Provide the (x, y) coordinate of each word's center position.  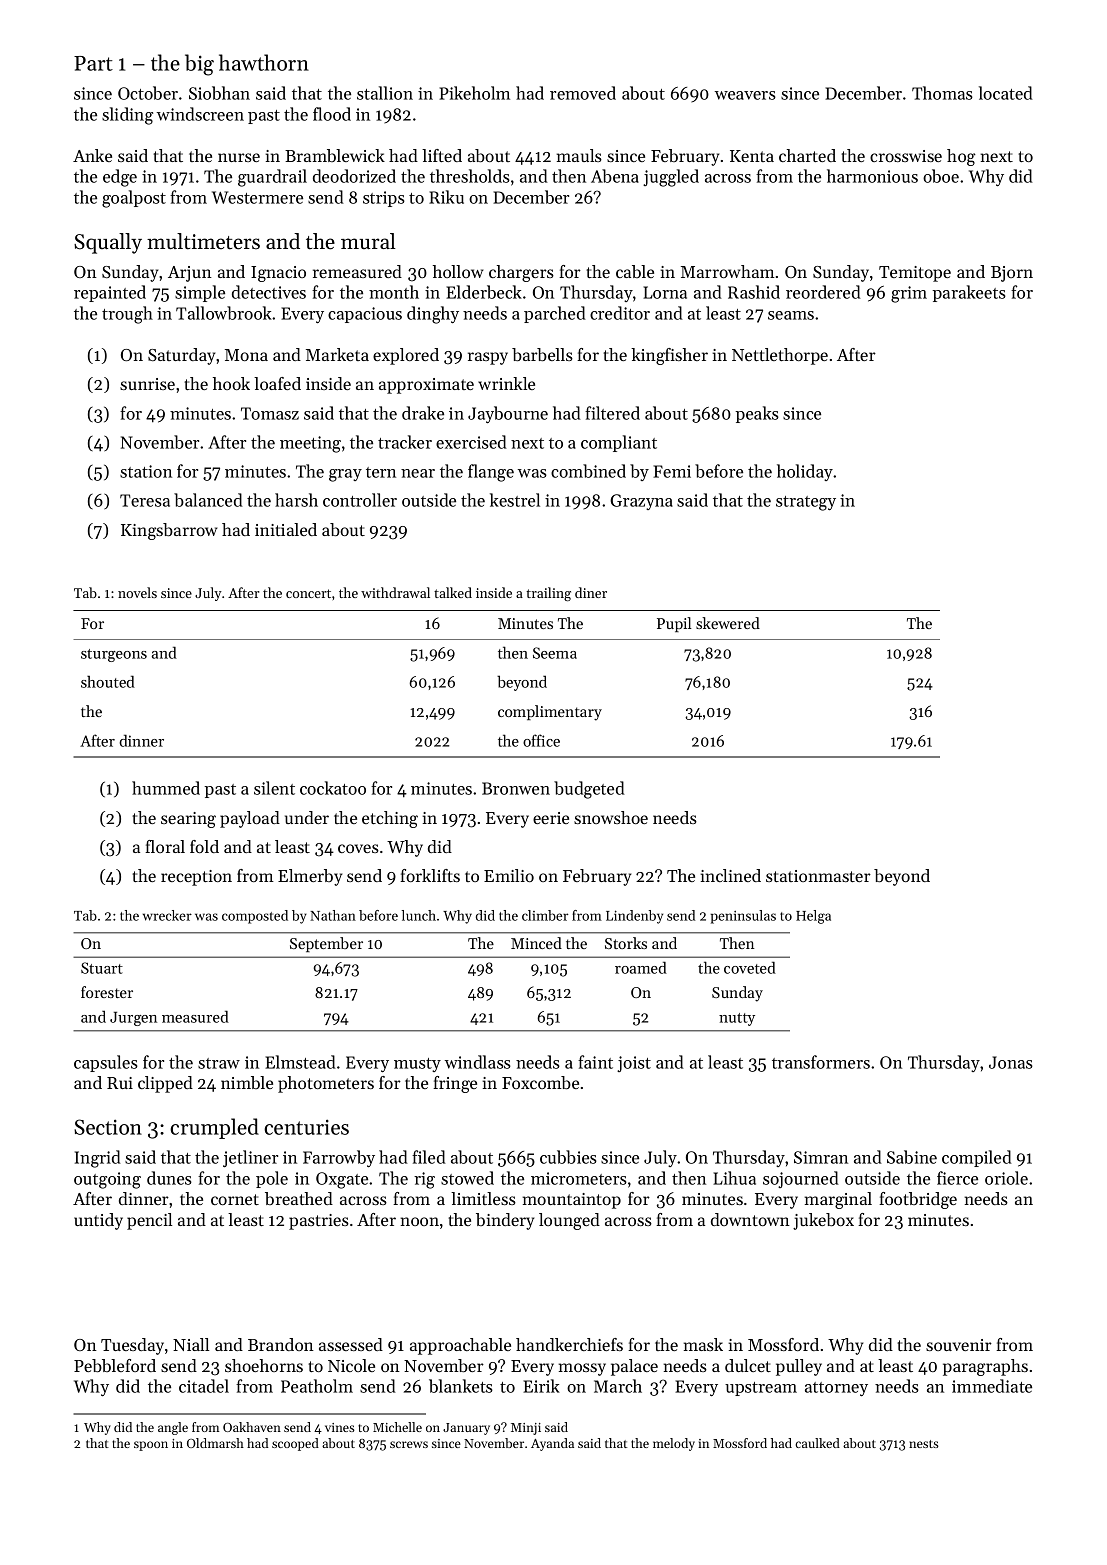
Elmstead (300, 1062)
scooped (295, 1444)
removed (583, 93)
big (199, 65)
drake (423, 413)
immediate (992, 1386)
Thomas (942, 93)
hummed (166, 788)
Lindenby (634, 917)
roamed (641, 967)
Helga (813, 917)
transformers (821, 1062)
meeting (310, 444)
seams (791, 315)
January (466, 1429)
